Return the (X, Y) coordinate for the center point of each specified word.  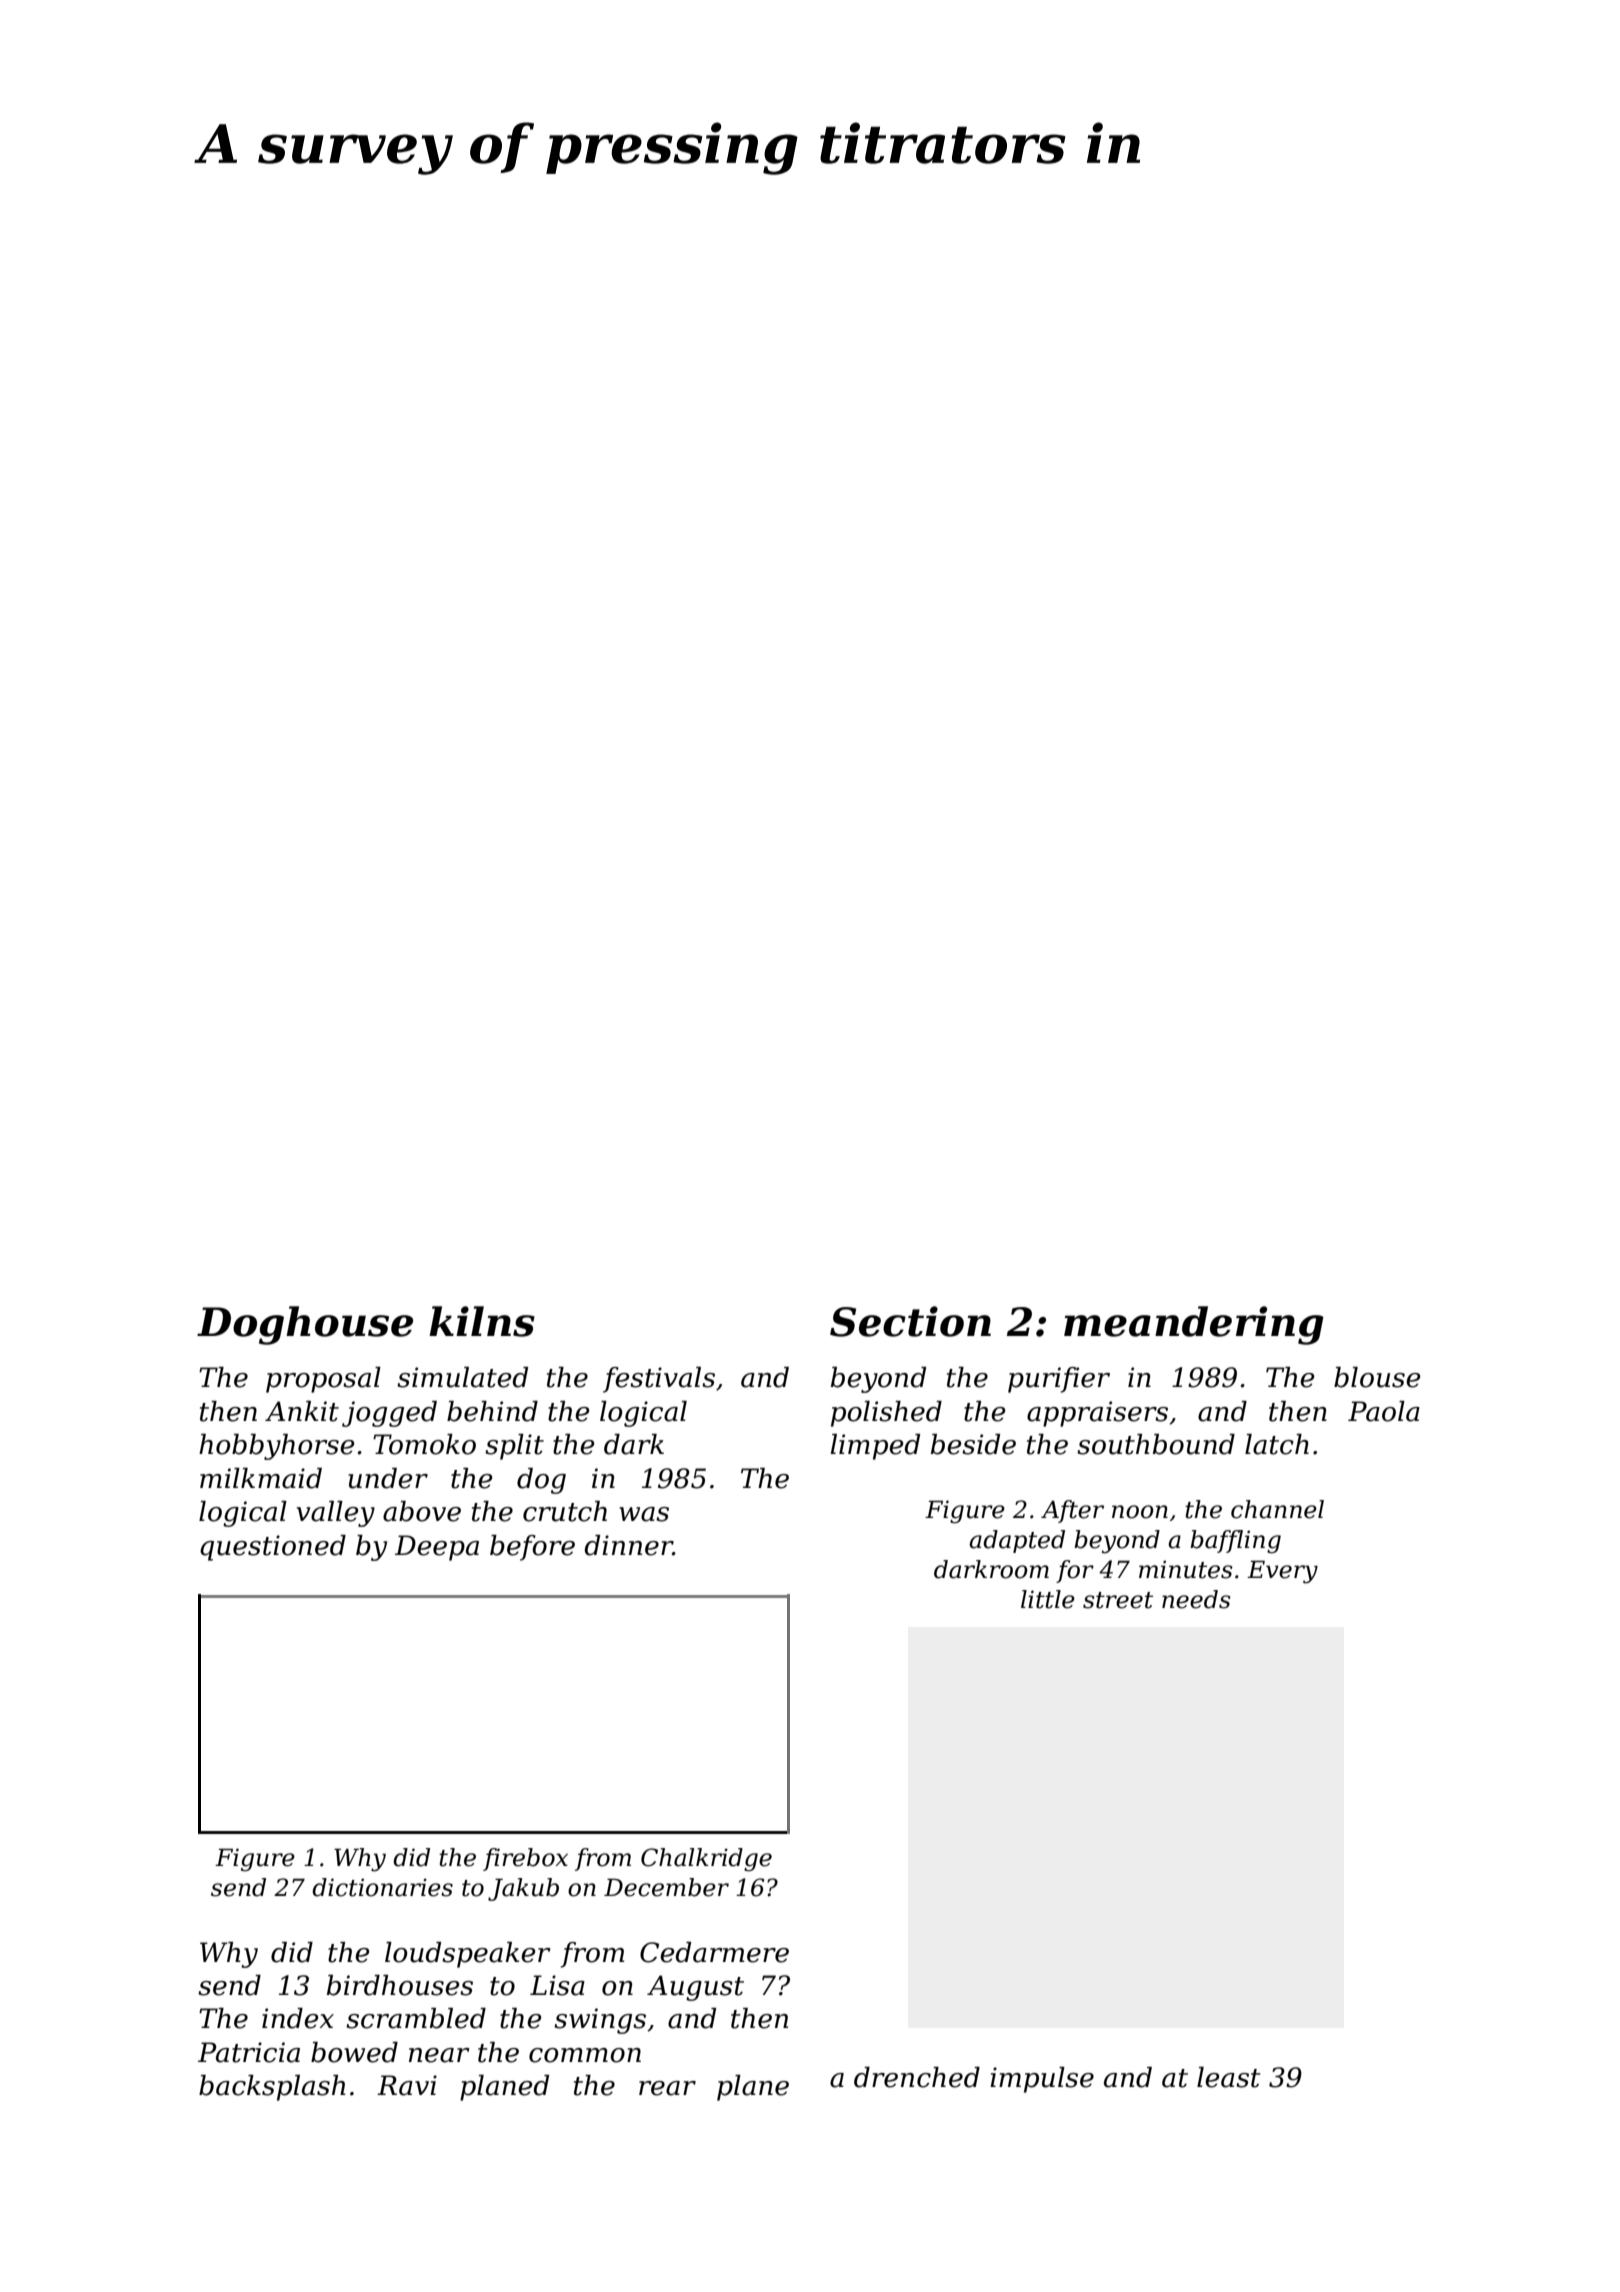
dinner (629, 1545)
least (1229, 2077)
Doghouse (305, 1325)
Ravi (407, 2085)
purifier (1059, 1380)
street (1118, 1600)
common (585, 2055)
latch (1277, 1444)
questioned (273, 1548)
